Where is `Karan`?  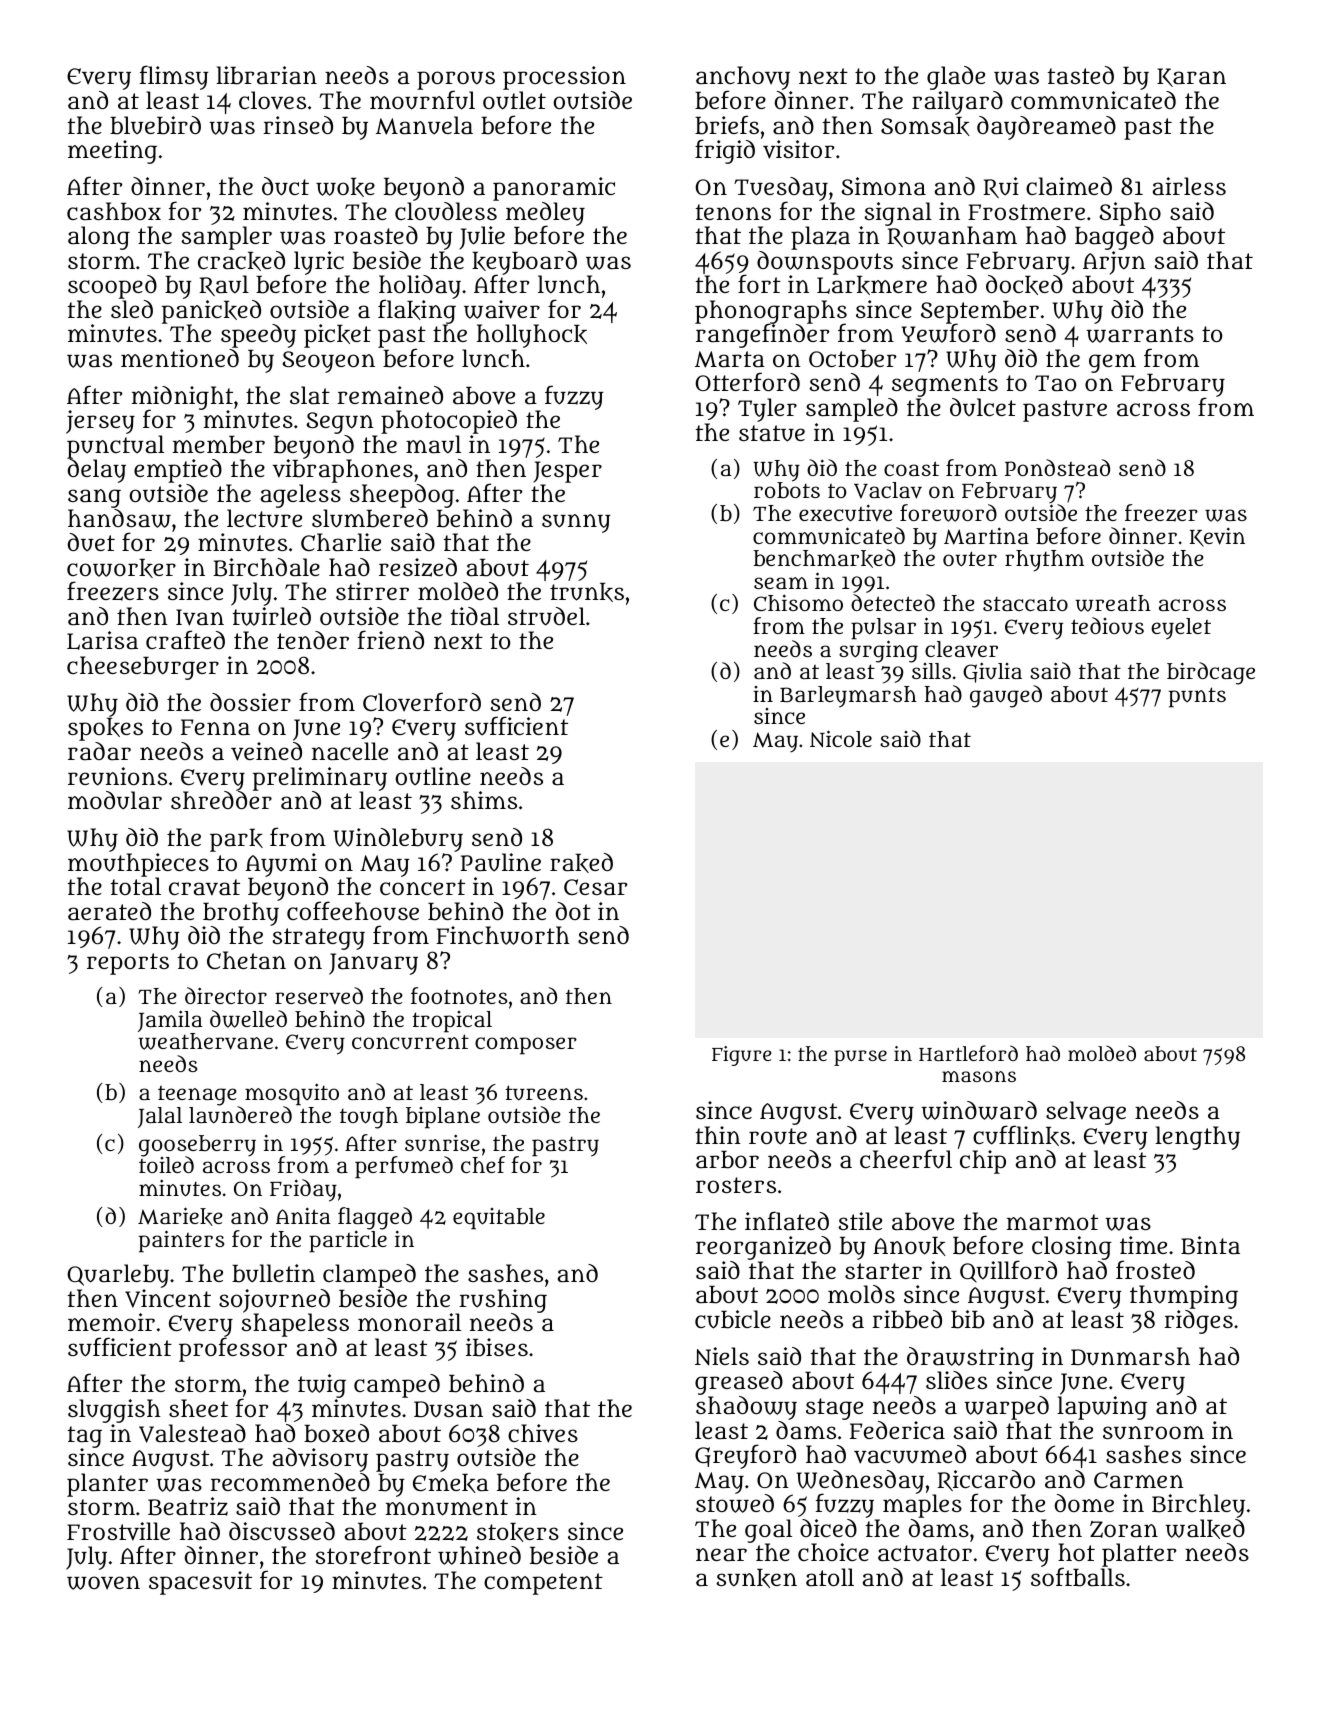 Karan is located at coordinates (1191, 77).
